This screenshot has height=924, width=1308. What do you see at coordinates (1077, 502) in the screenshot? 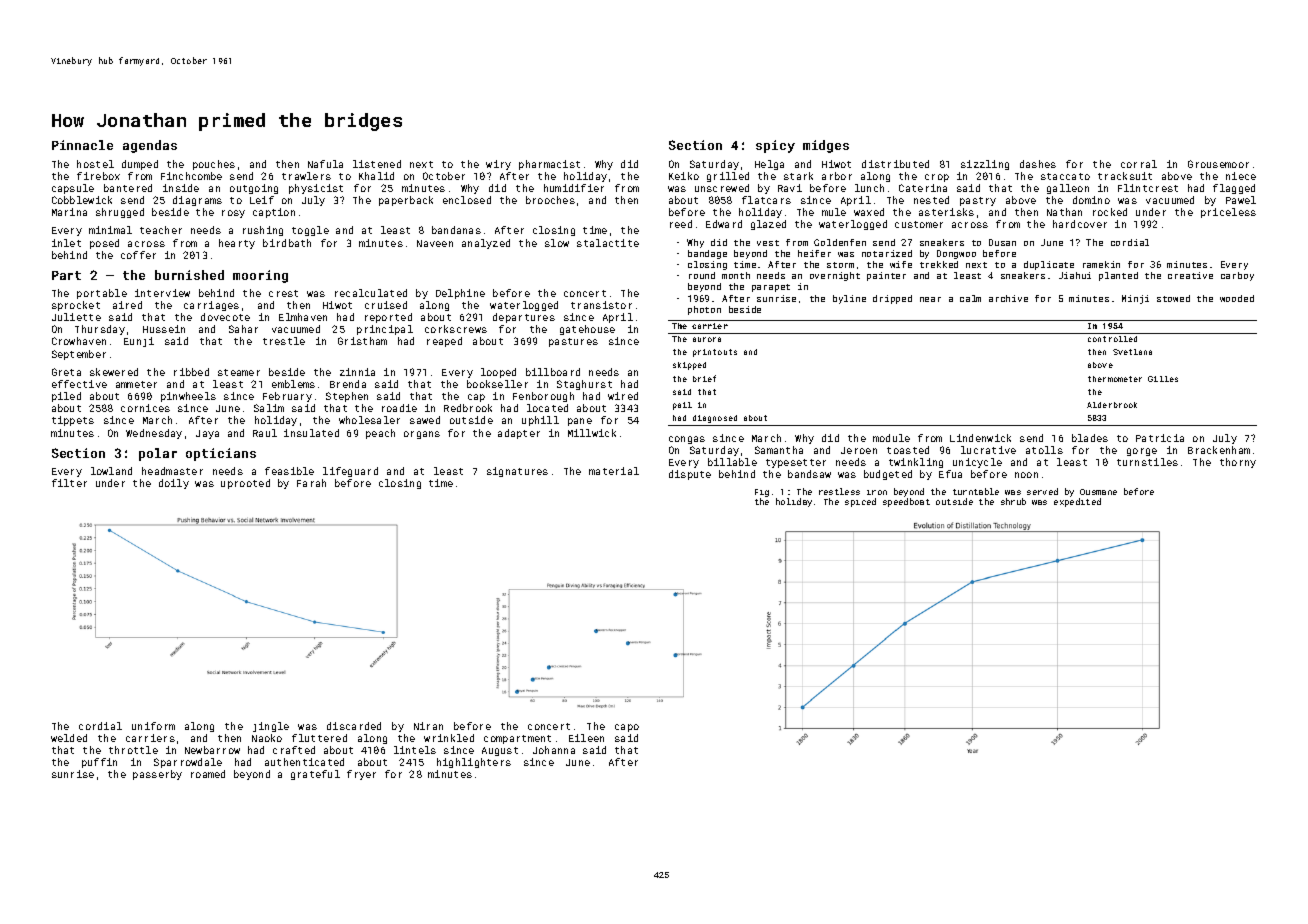
I see `expedited` at bounding box center [1077, 502].
